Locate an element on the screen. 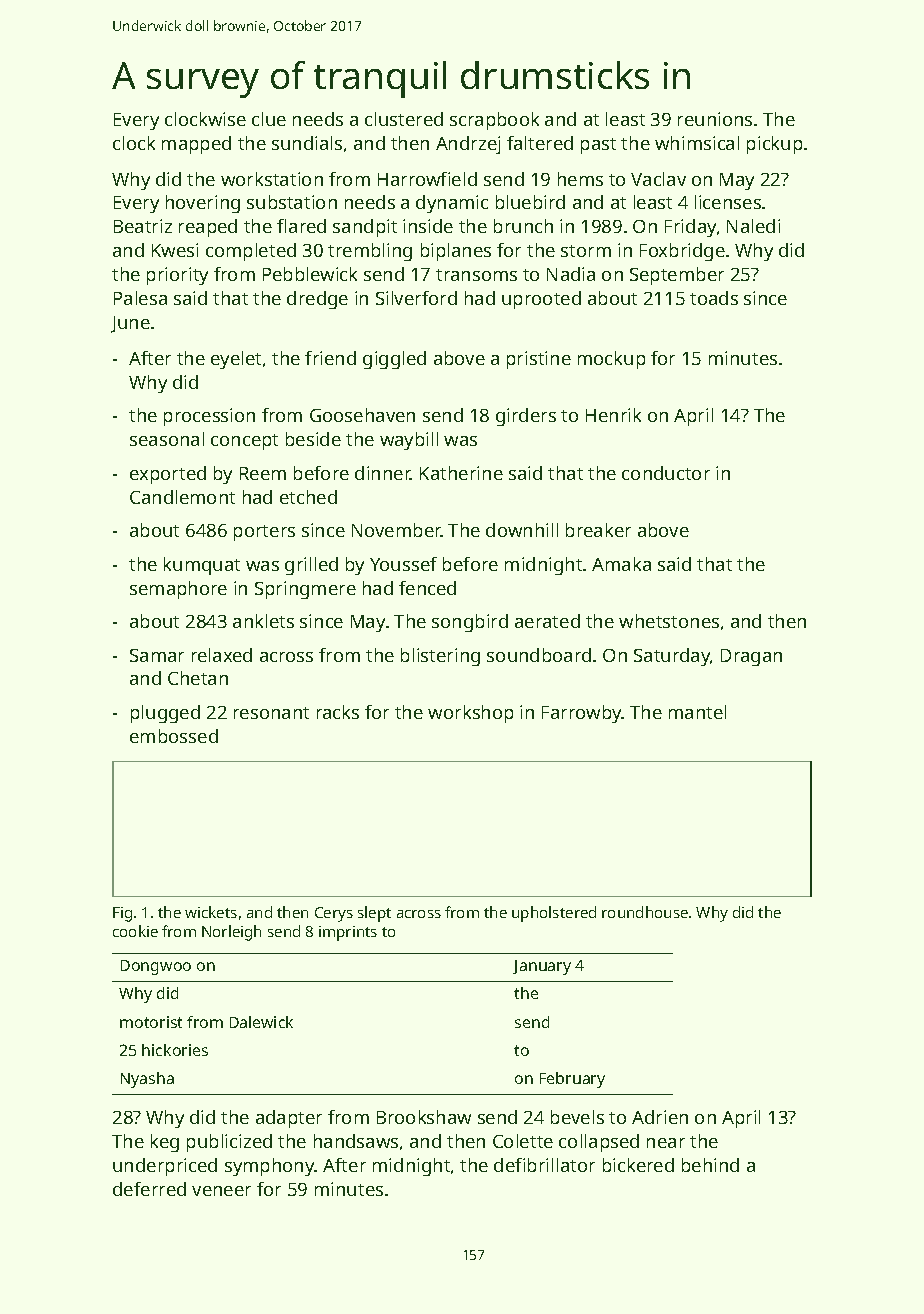 The width and height of the screenshot is (924, 1314). Katherine is located at coordinates (461, 473).
